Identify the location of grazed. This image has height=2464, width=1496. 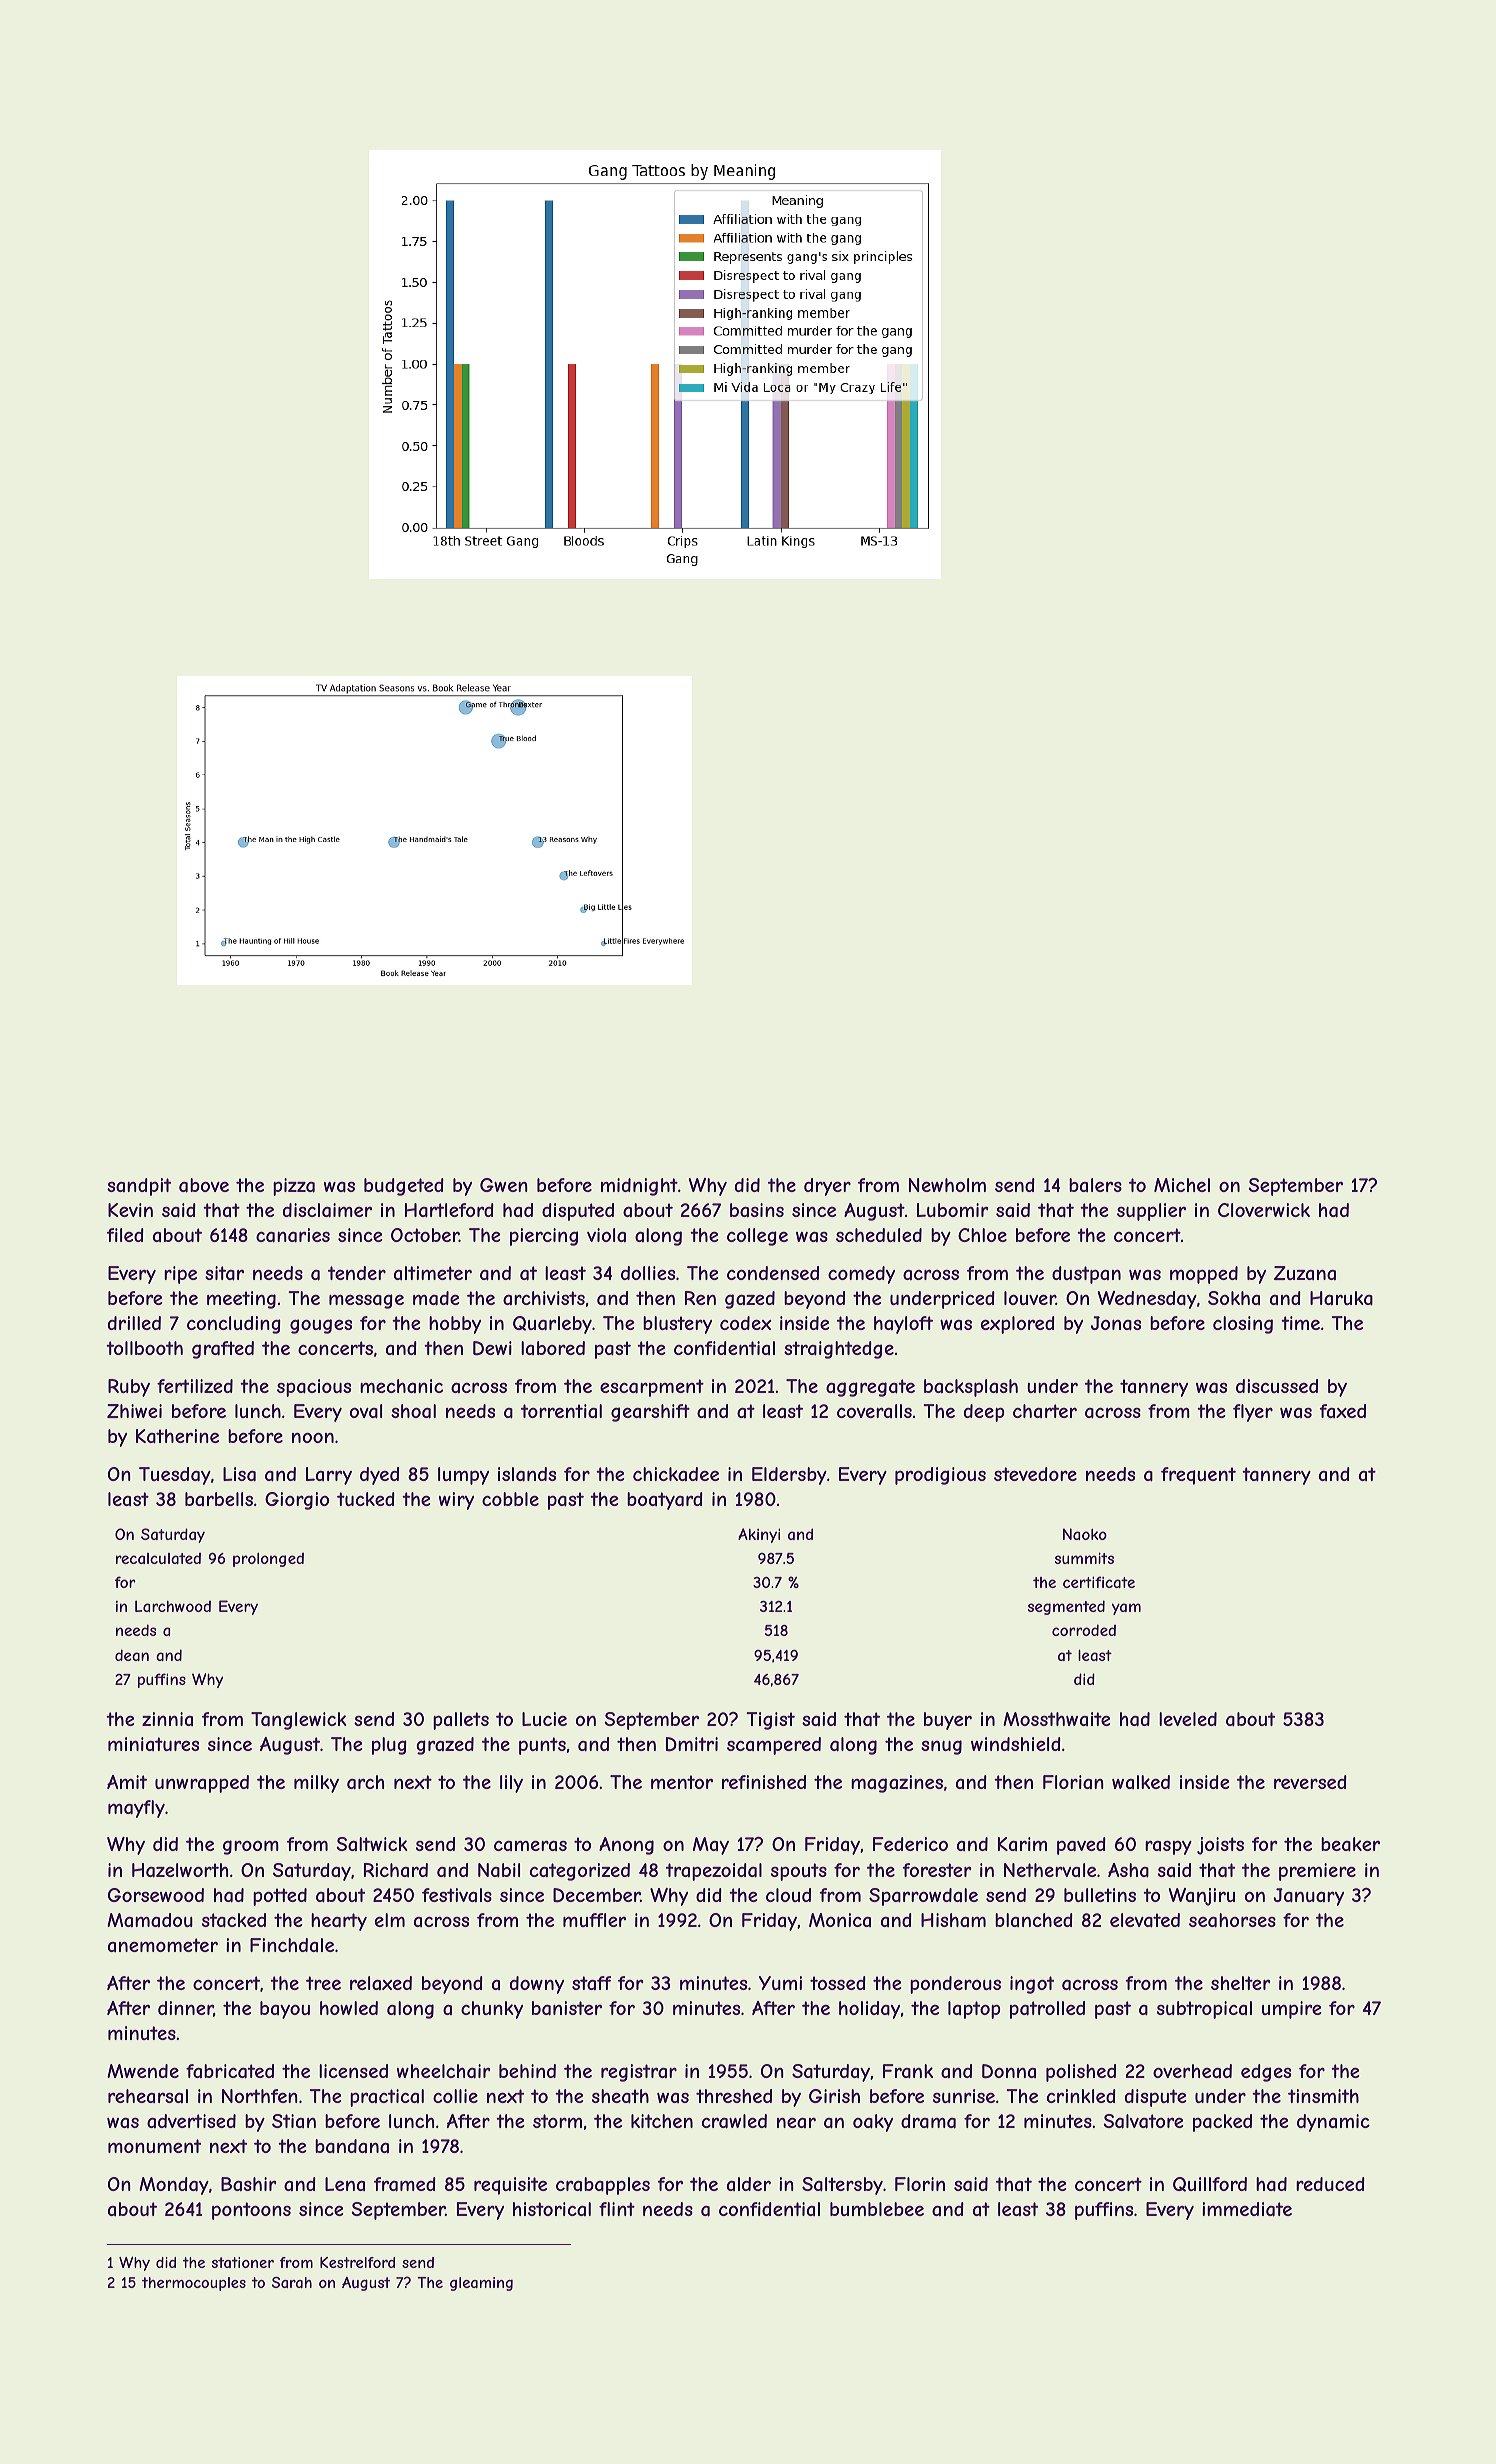
(445, 1746).
